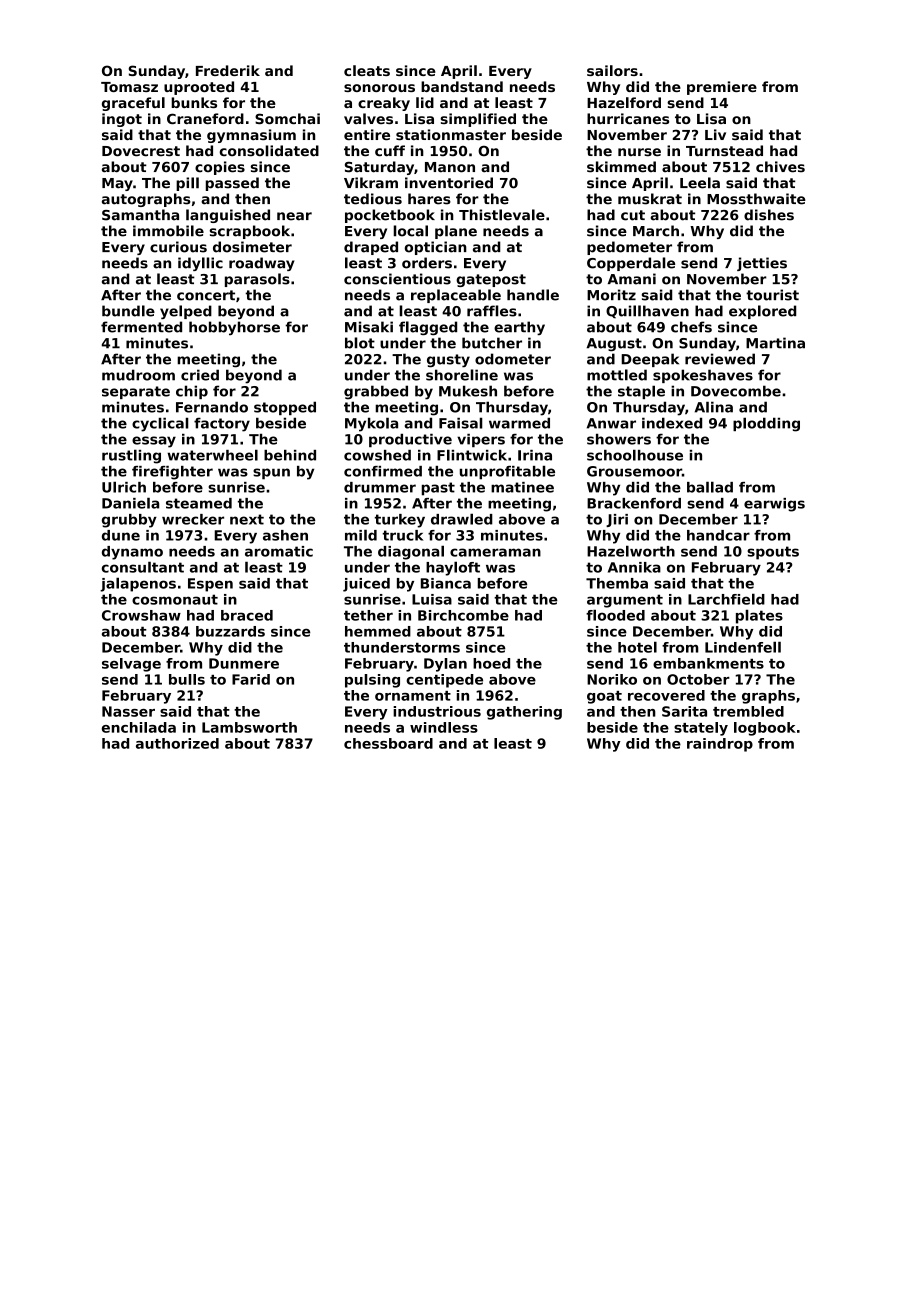  What do you see at coordinates (451, 135) in the screenshot?
I see `stationmaster` at bounding box center [451, 135].
